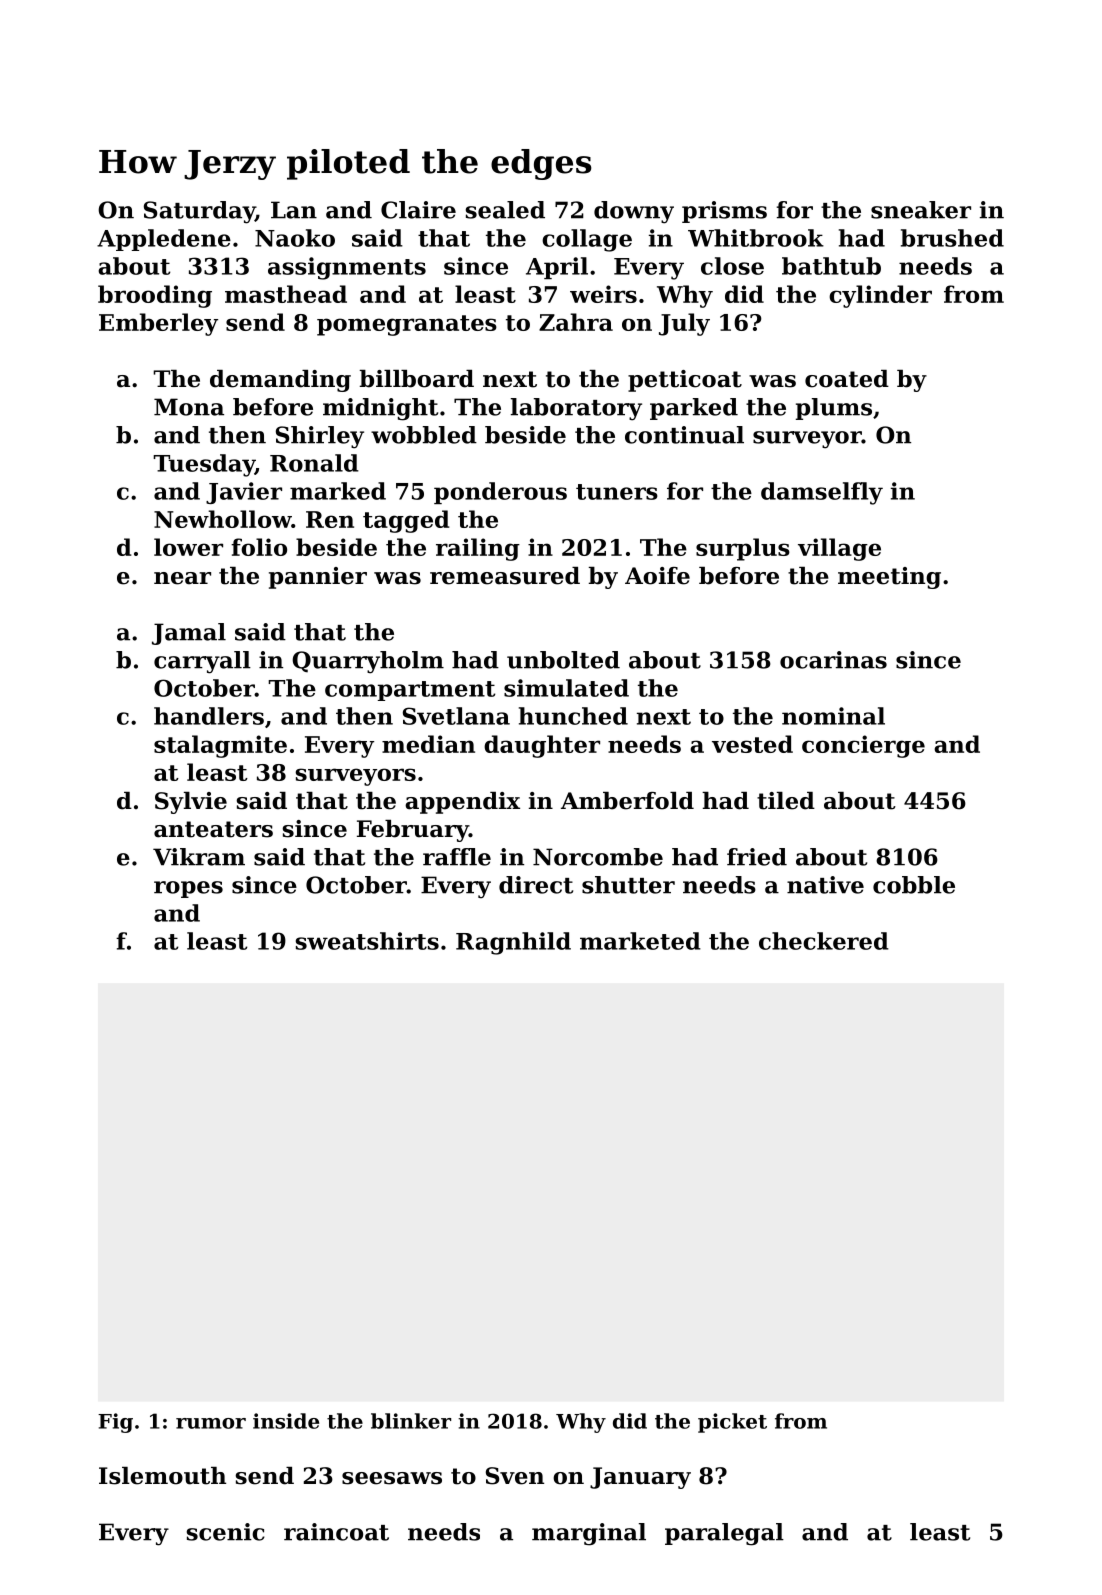 This screenshot has height=1595, width=1102. What do you see at coordinates (732, 1423) in the screenshot?
I see `picket` at bounding box center [732, 1423].
